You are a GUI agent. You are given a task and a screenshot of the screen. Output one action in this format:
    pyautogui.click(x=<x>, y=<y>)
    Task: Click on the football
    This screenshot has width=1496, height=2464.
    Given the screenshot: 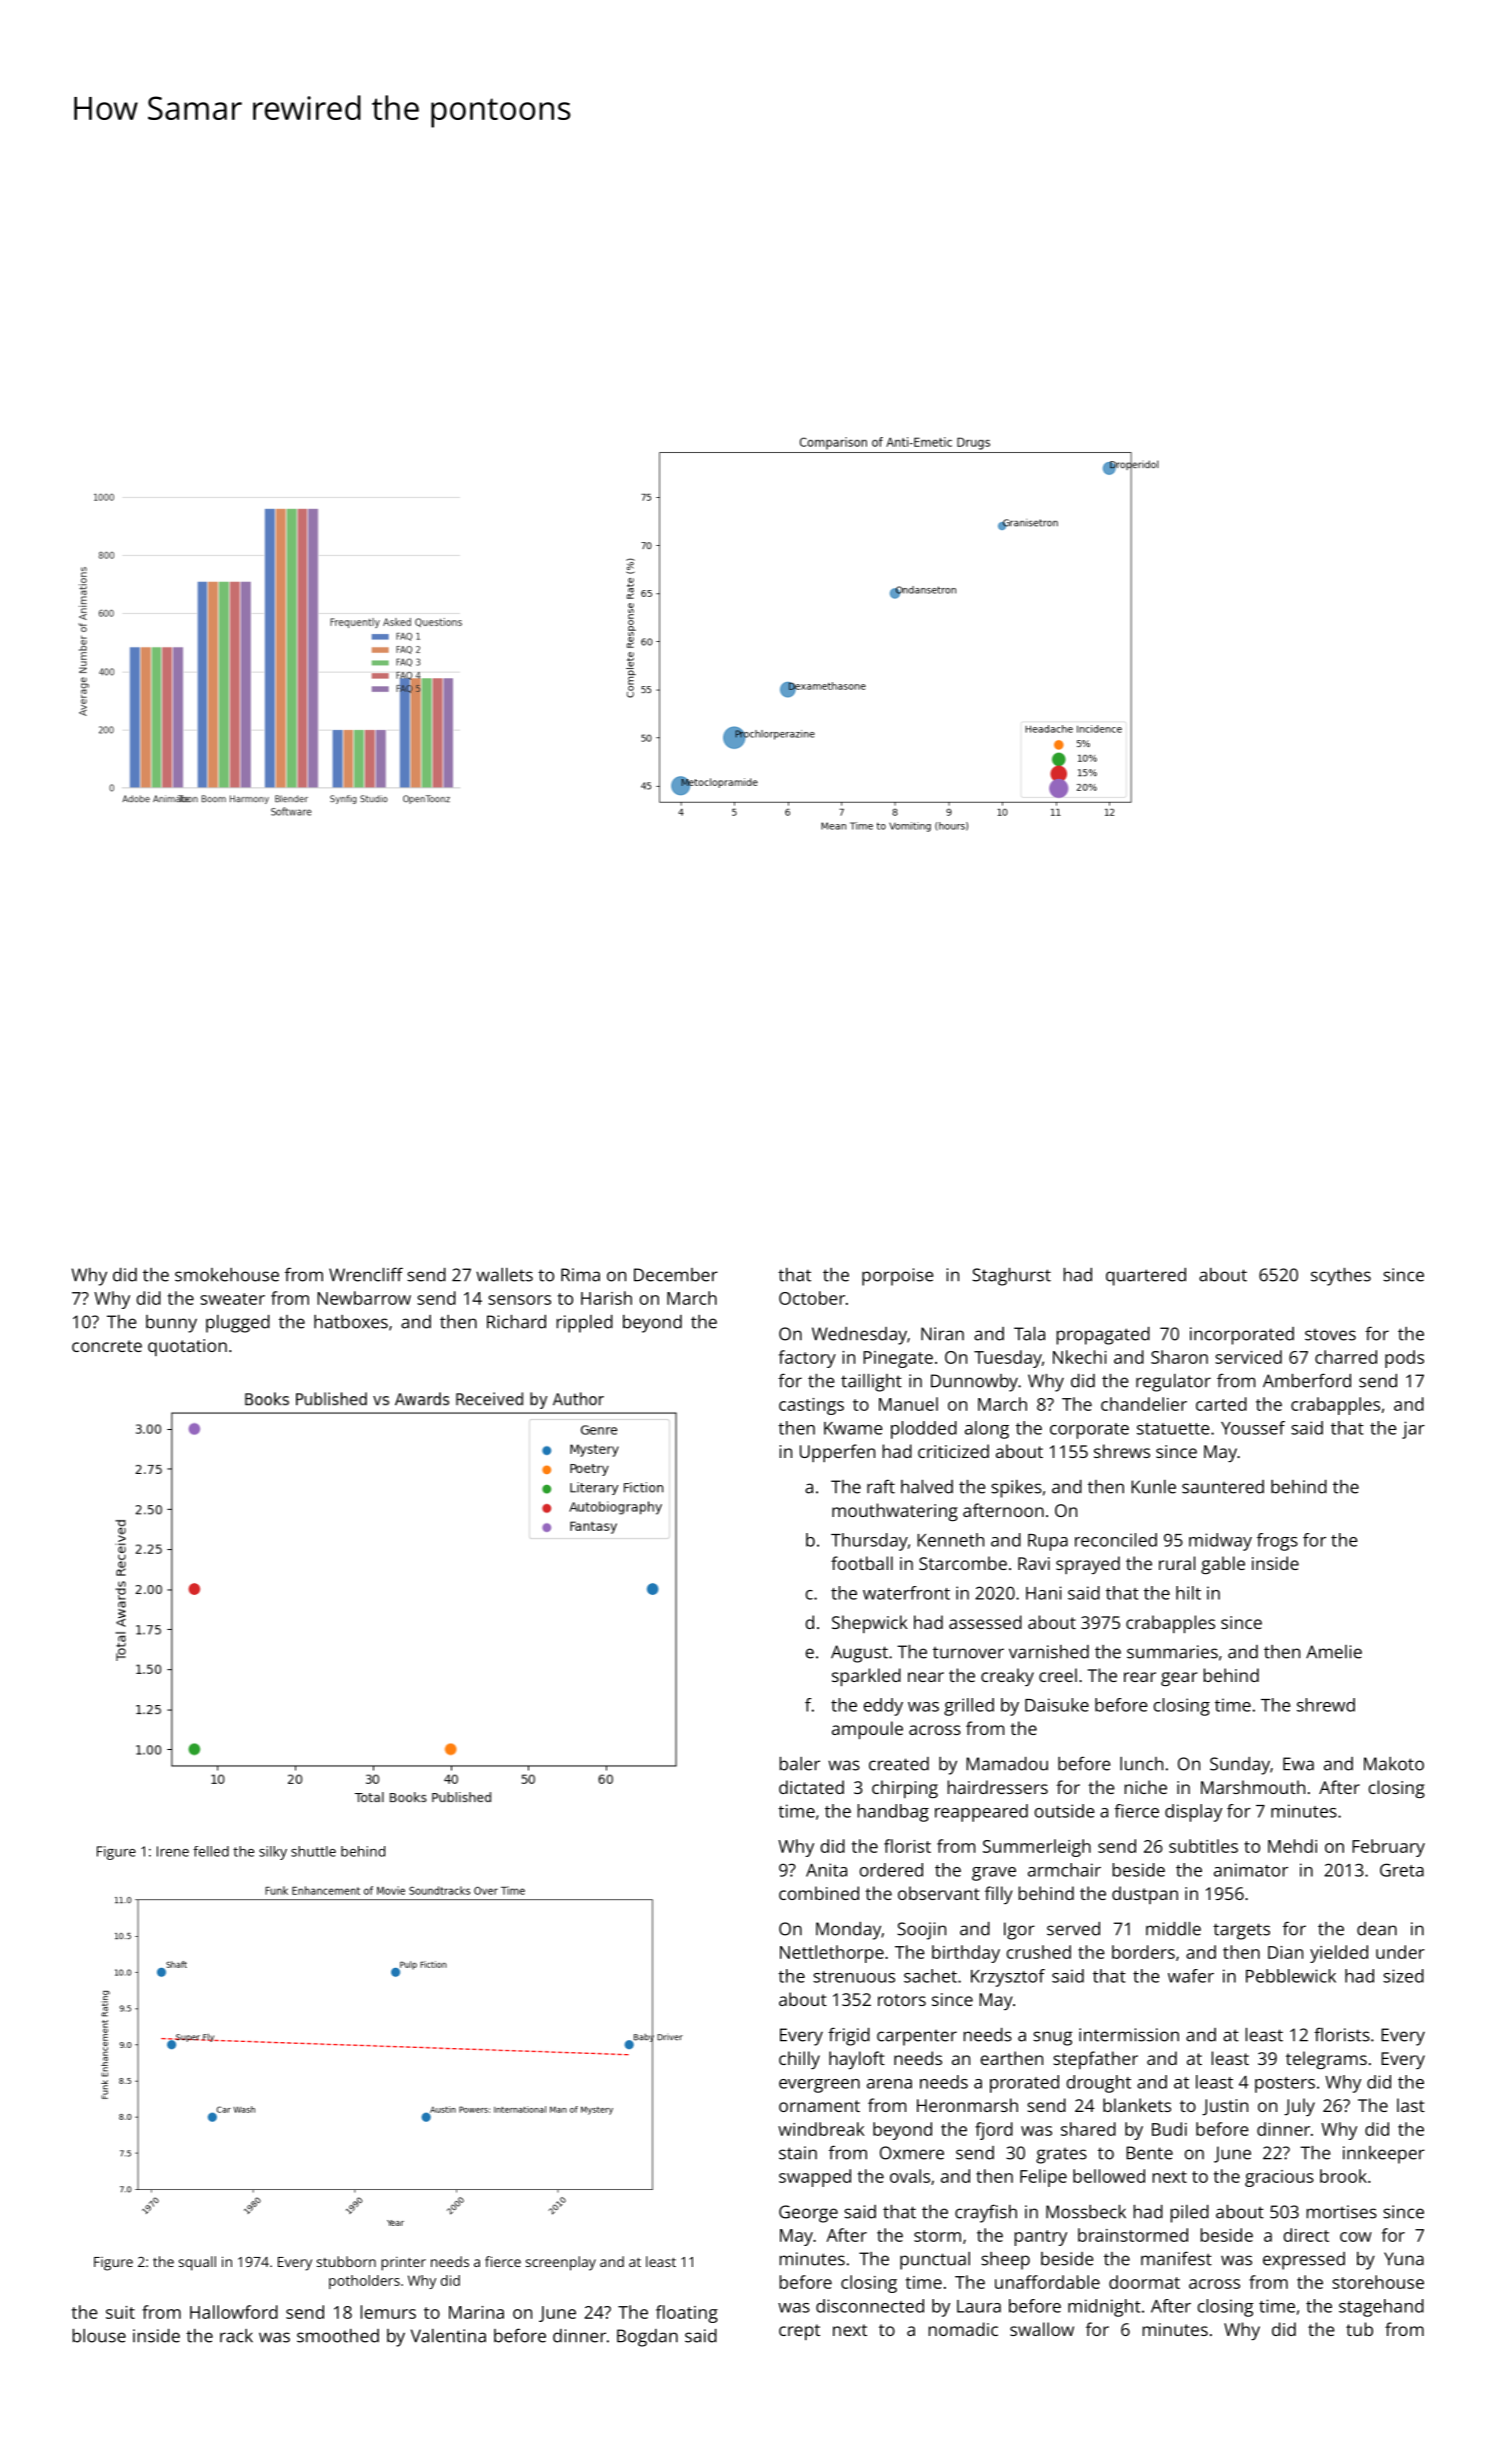 What is the action you would take?
    pyautogui.click(x=862, y=1563)
